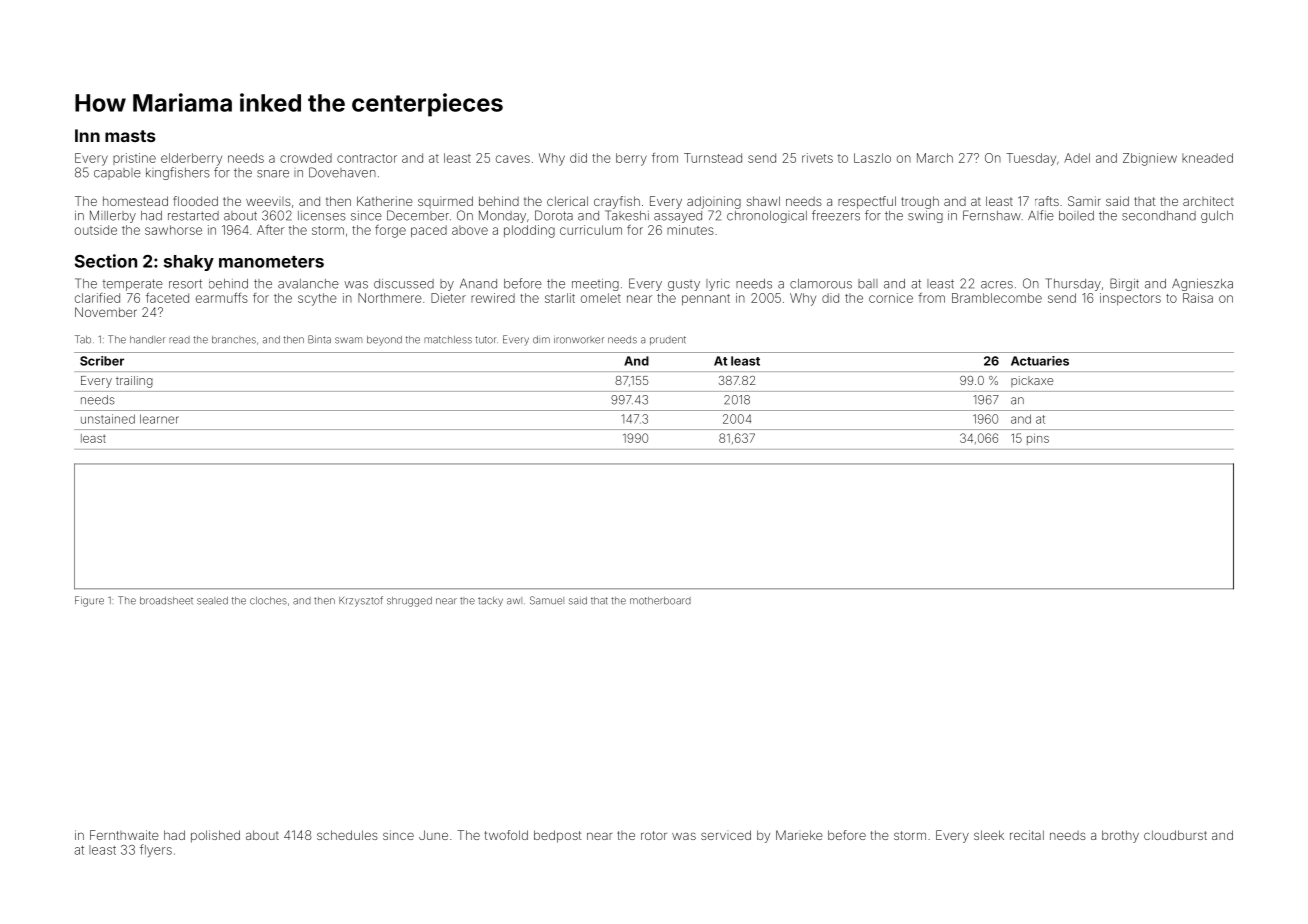 The width and height of the screenshot is (1308, 924). Describe the element at coordinates (490, 602) in the screenshot. I see `tacky` at that location.
